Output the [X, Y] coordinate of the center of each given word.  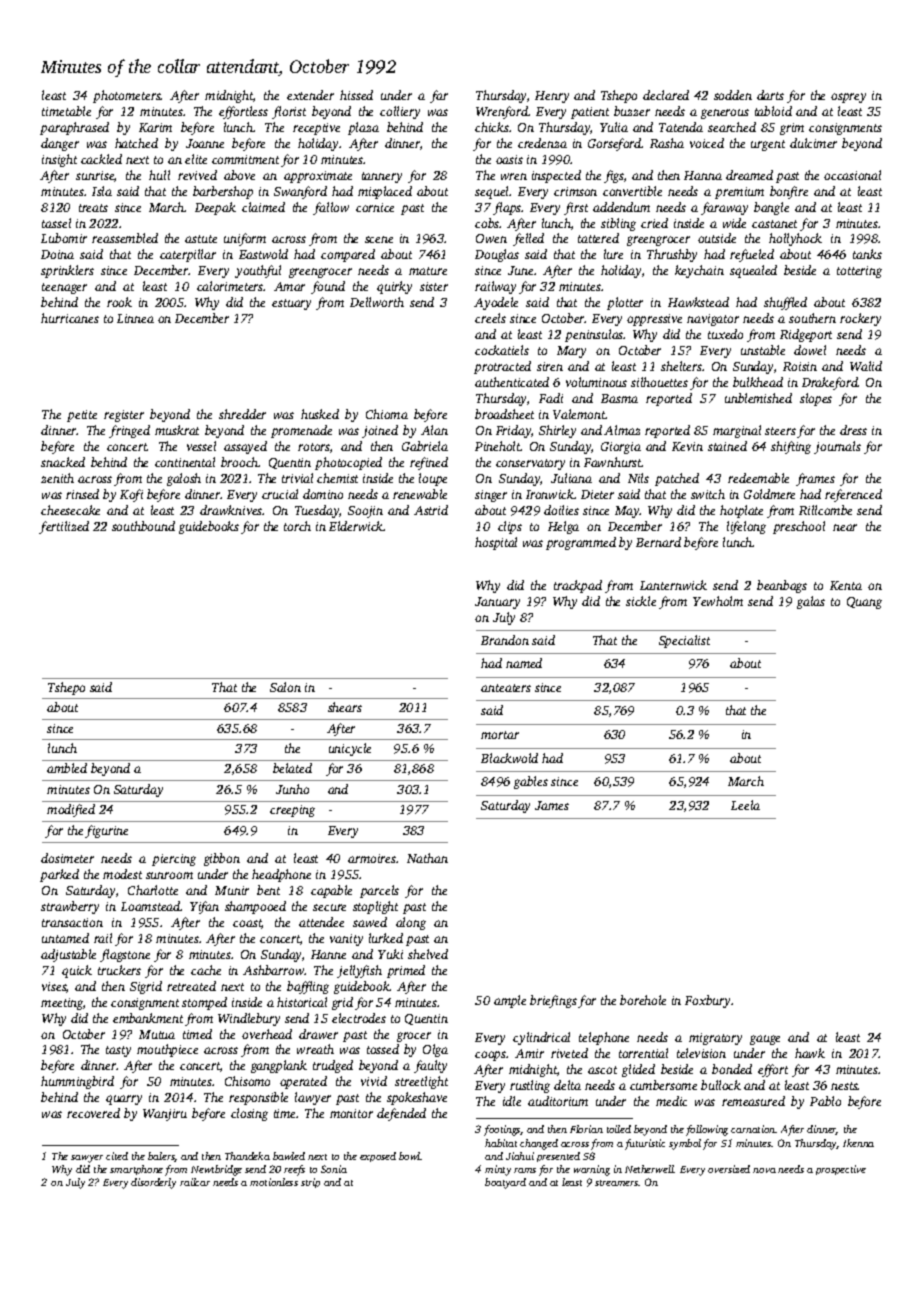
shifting [791, 447]
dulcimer [813, 143]
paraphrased [74, 128]
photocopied [348, 463]
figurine [106, 831]
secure [329, 907]
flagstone [125, 955]
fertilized [64, 527]
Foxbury [707, 1001]
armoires [372, 858]
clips [510, 527]
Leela [745, 805]
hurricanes [70, 318]
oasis [509, 159]
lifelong [746, 527]
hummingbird [77, 1082]
